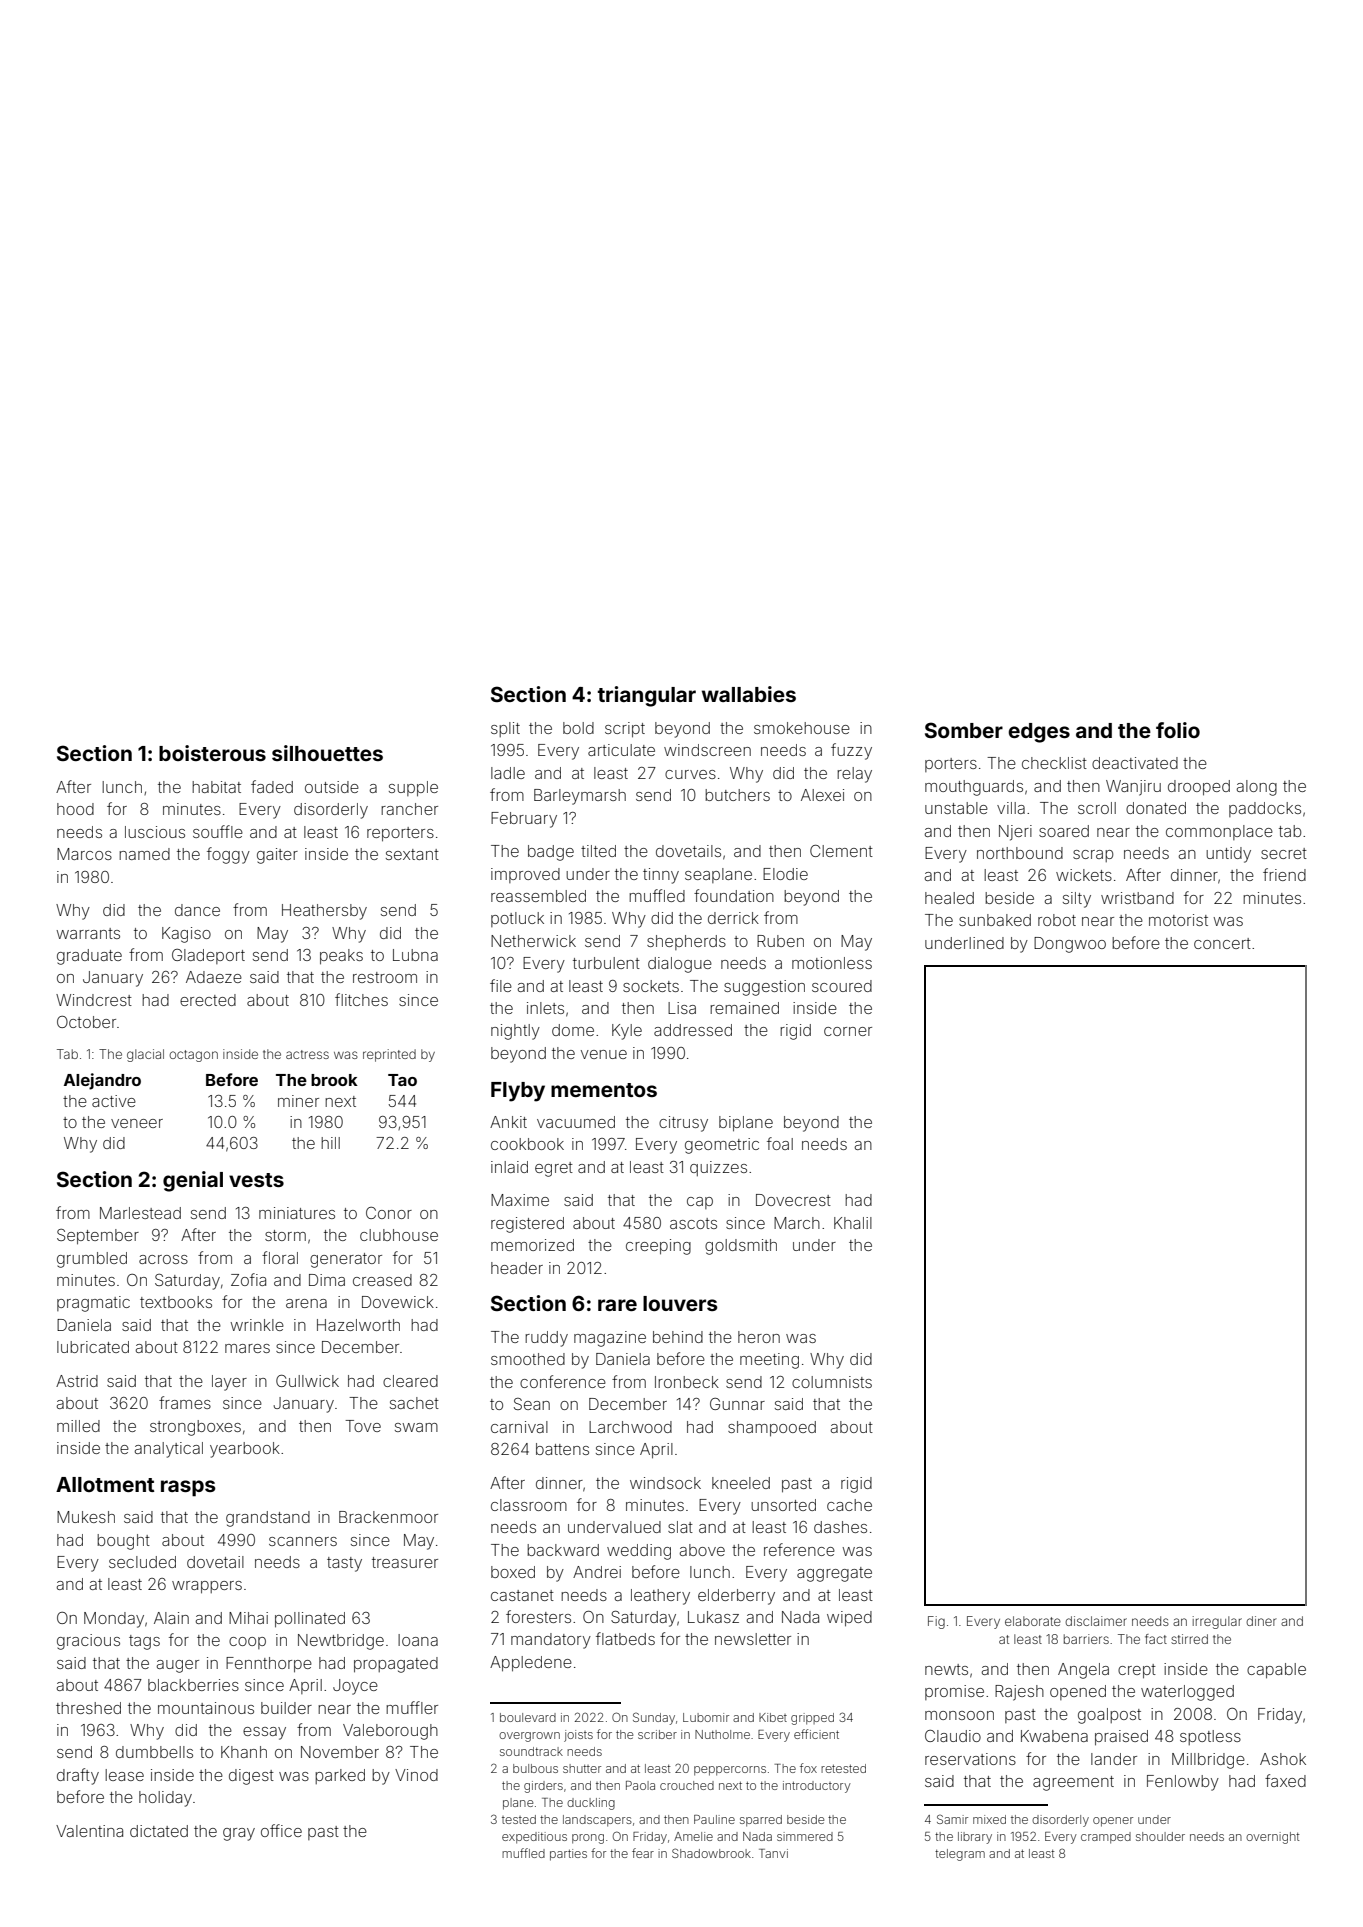 The width and height of the image is (1363, 1927). What do you see at coordinates (75, 809) in the image?
I see `hood` at bounding box center [75, 809].
